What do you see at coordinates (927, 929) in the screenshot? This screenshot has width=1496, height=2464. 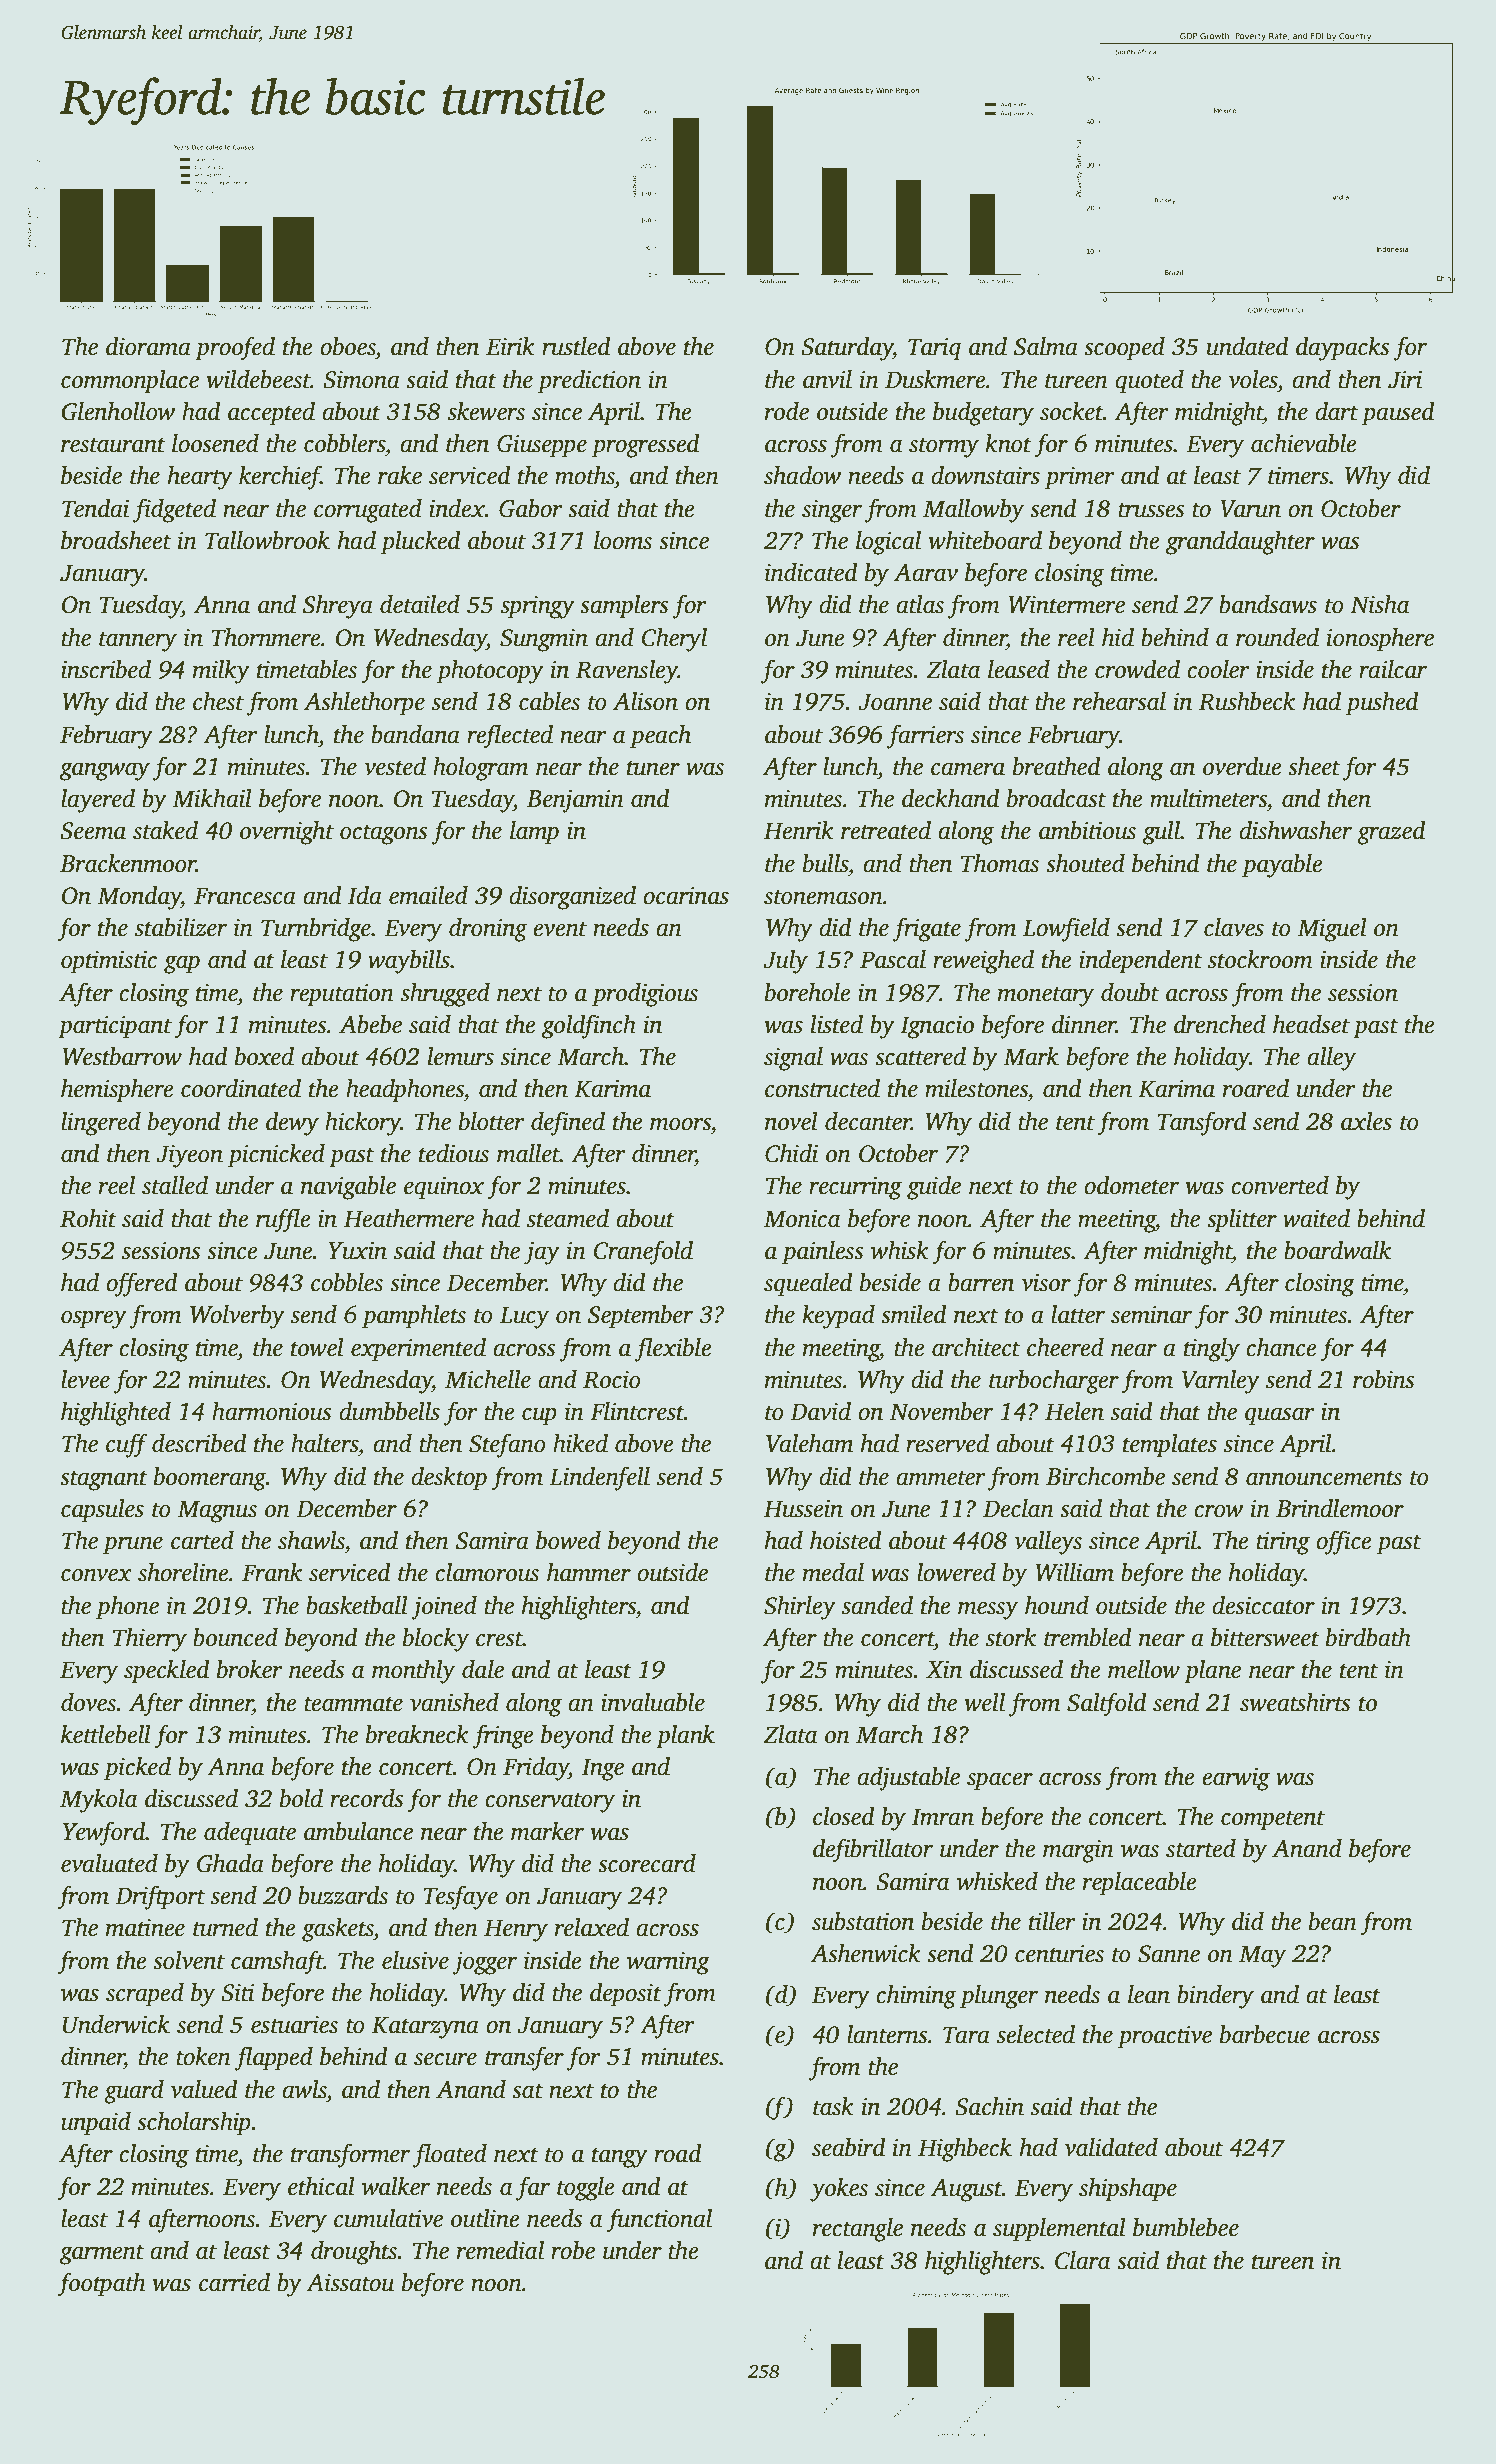 I see `frigate` at bounding box center [927, 929].
